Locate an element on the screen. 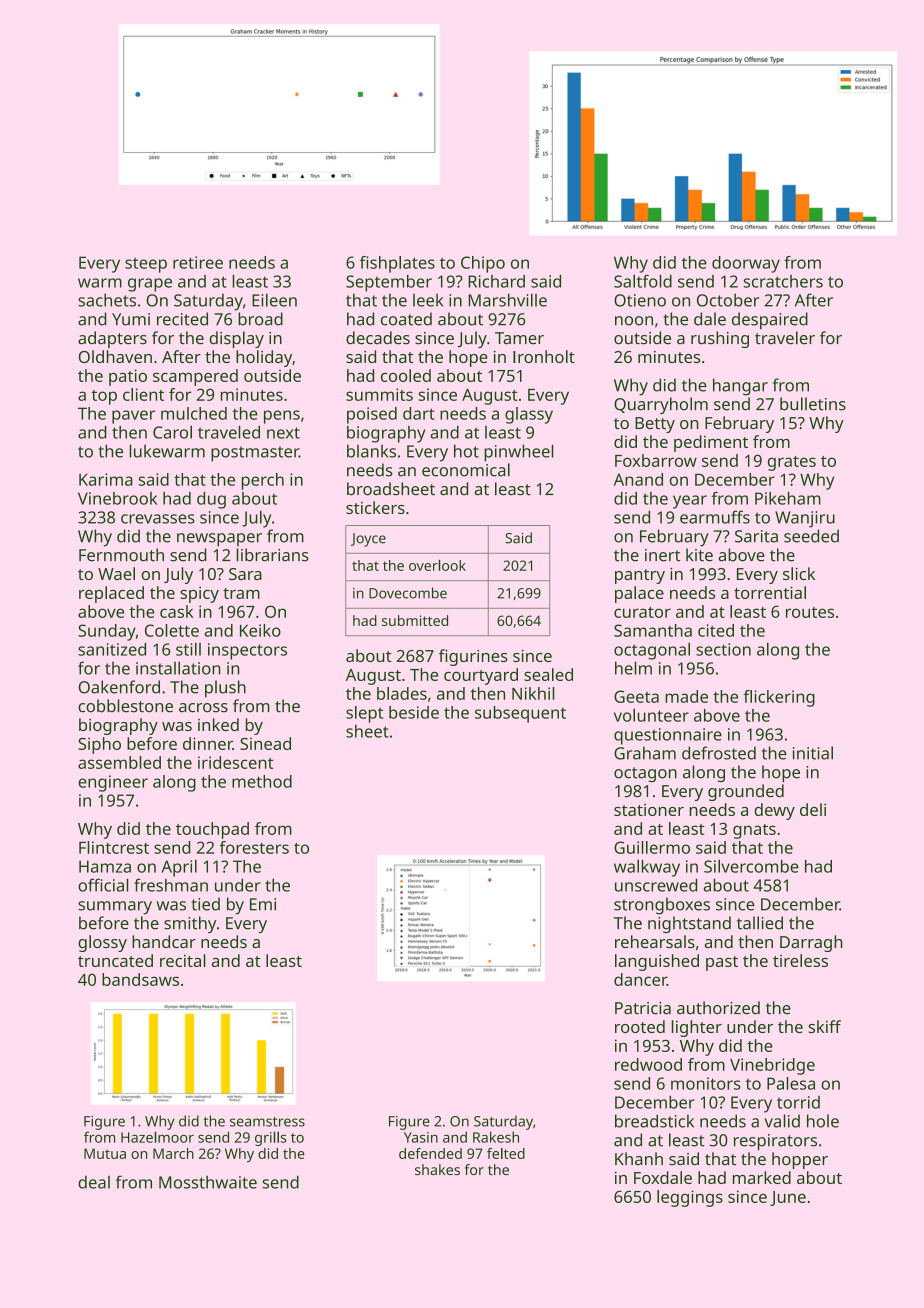 The width and height of the screenshot is (924, 1308). fishplates is located at coordinates (397, 264).
